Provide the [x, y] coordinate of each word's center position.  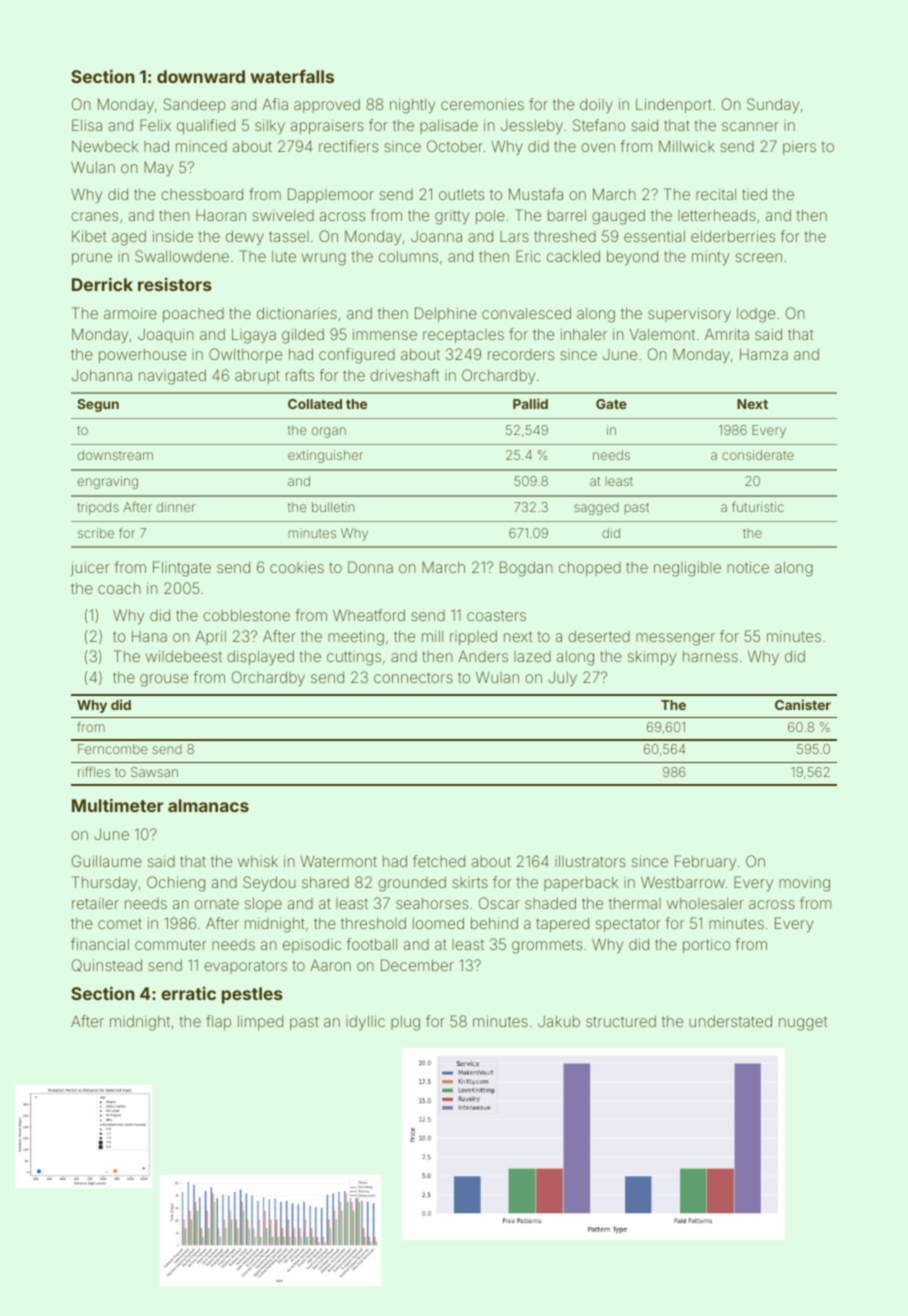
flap [218, 1022]
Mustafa [536, 194]
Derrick [102, 284]
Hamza [764, 354]
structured [621, 1021]
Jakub [559, 1021]
